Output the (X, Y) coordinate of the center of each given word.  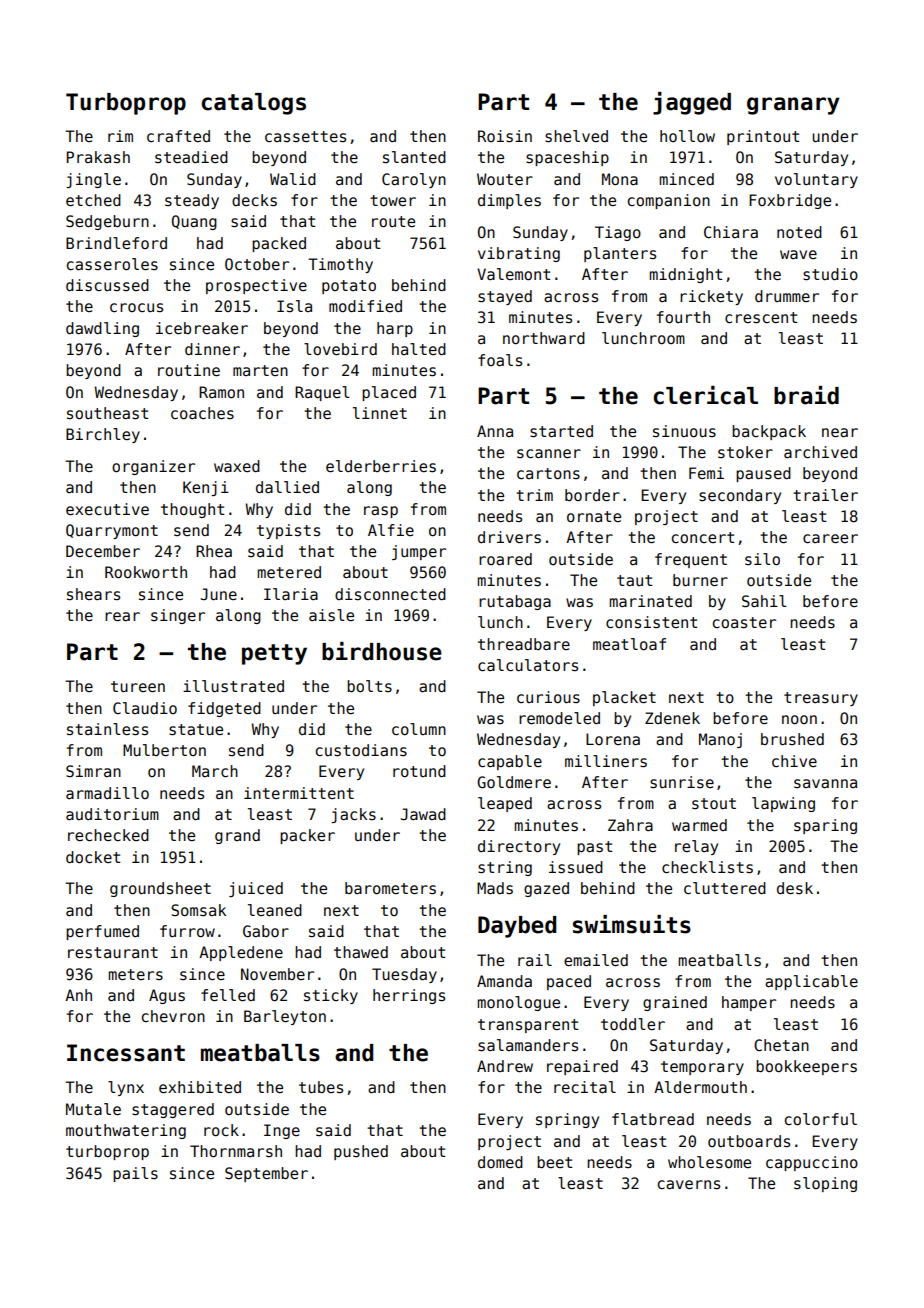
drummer (787, 296)
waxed (237, 466)
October (257, 264)
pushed (361, 1152)
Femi (706, 473)
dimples (509, 201)
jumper (419, 552)
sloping (825, 1184)
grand (237, 836)
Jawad (423, 814)
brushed (792, 739)
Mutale (93, 1109)
